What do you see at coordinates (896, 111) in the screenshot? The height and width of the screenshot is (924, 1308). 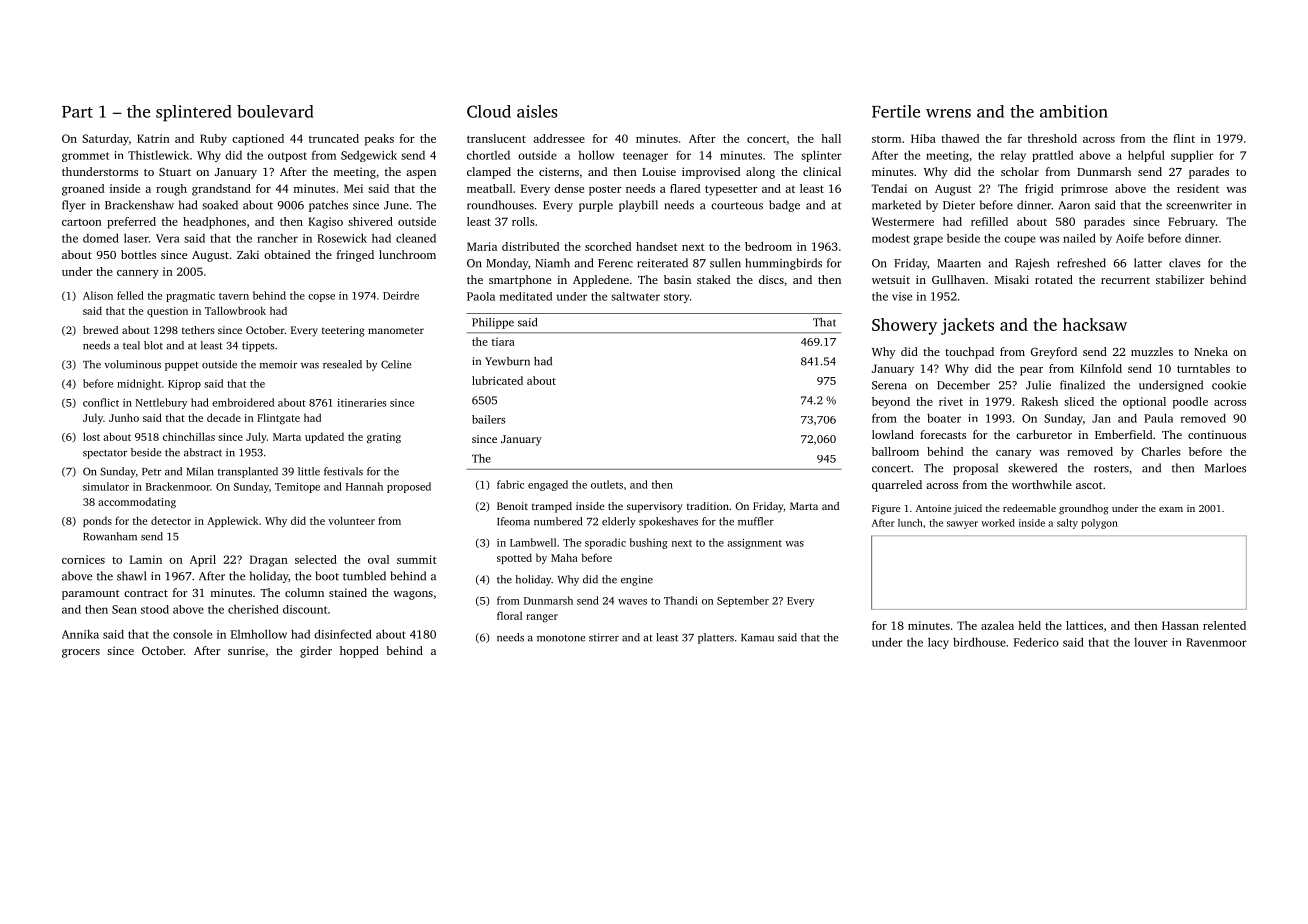 I see `Fertile` at bounding box center [896, 111].
